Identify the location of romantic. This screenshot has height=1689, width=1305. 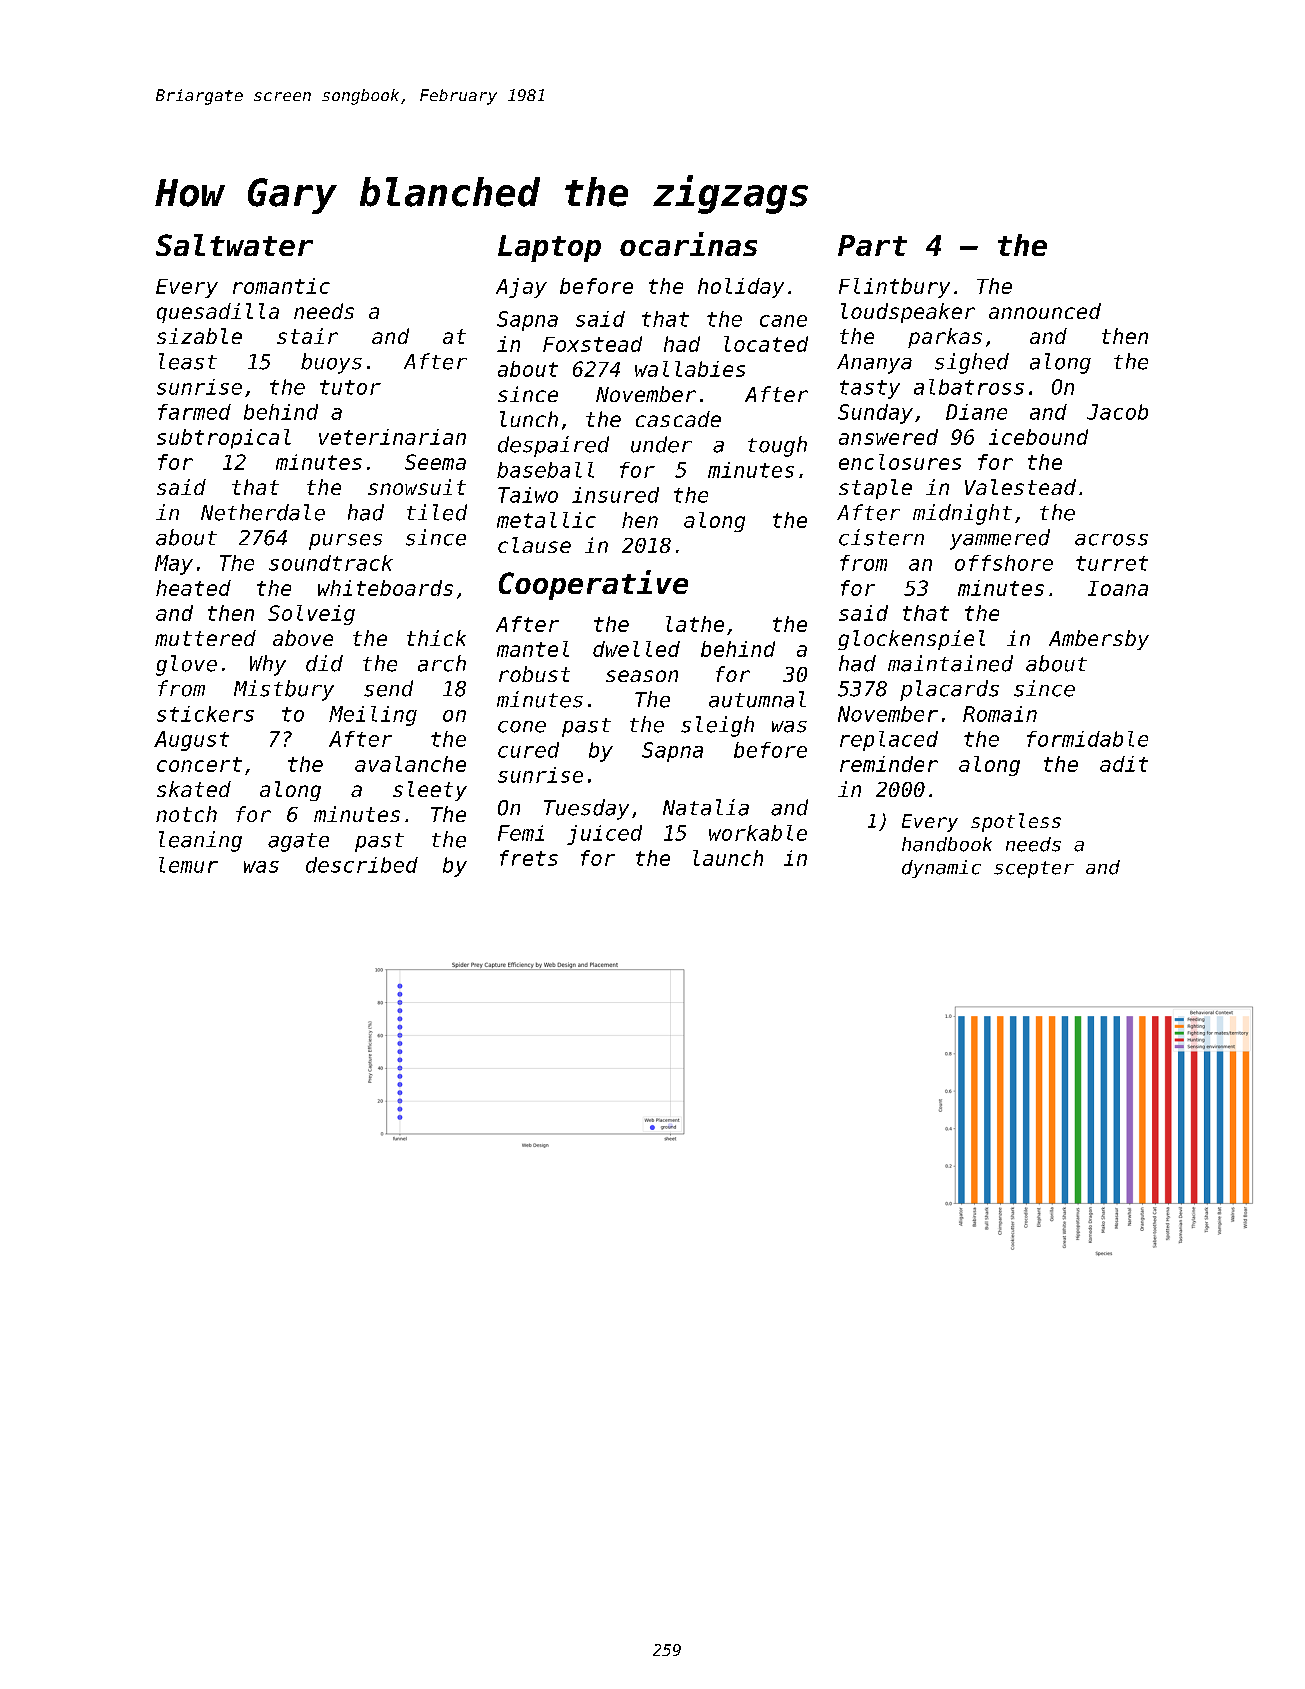
(281, 286).
